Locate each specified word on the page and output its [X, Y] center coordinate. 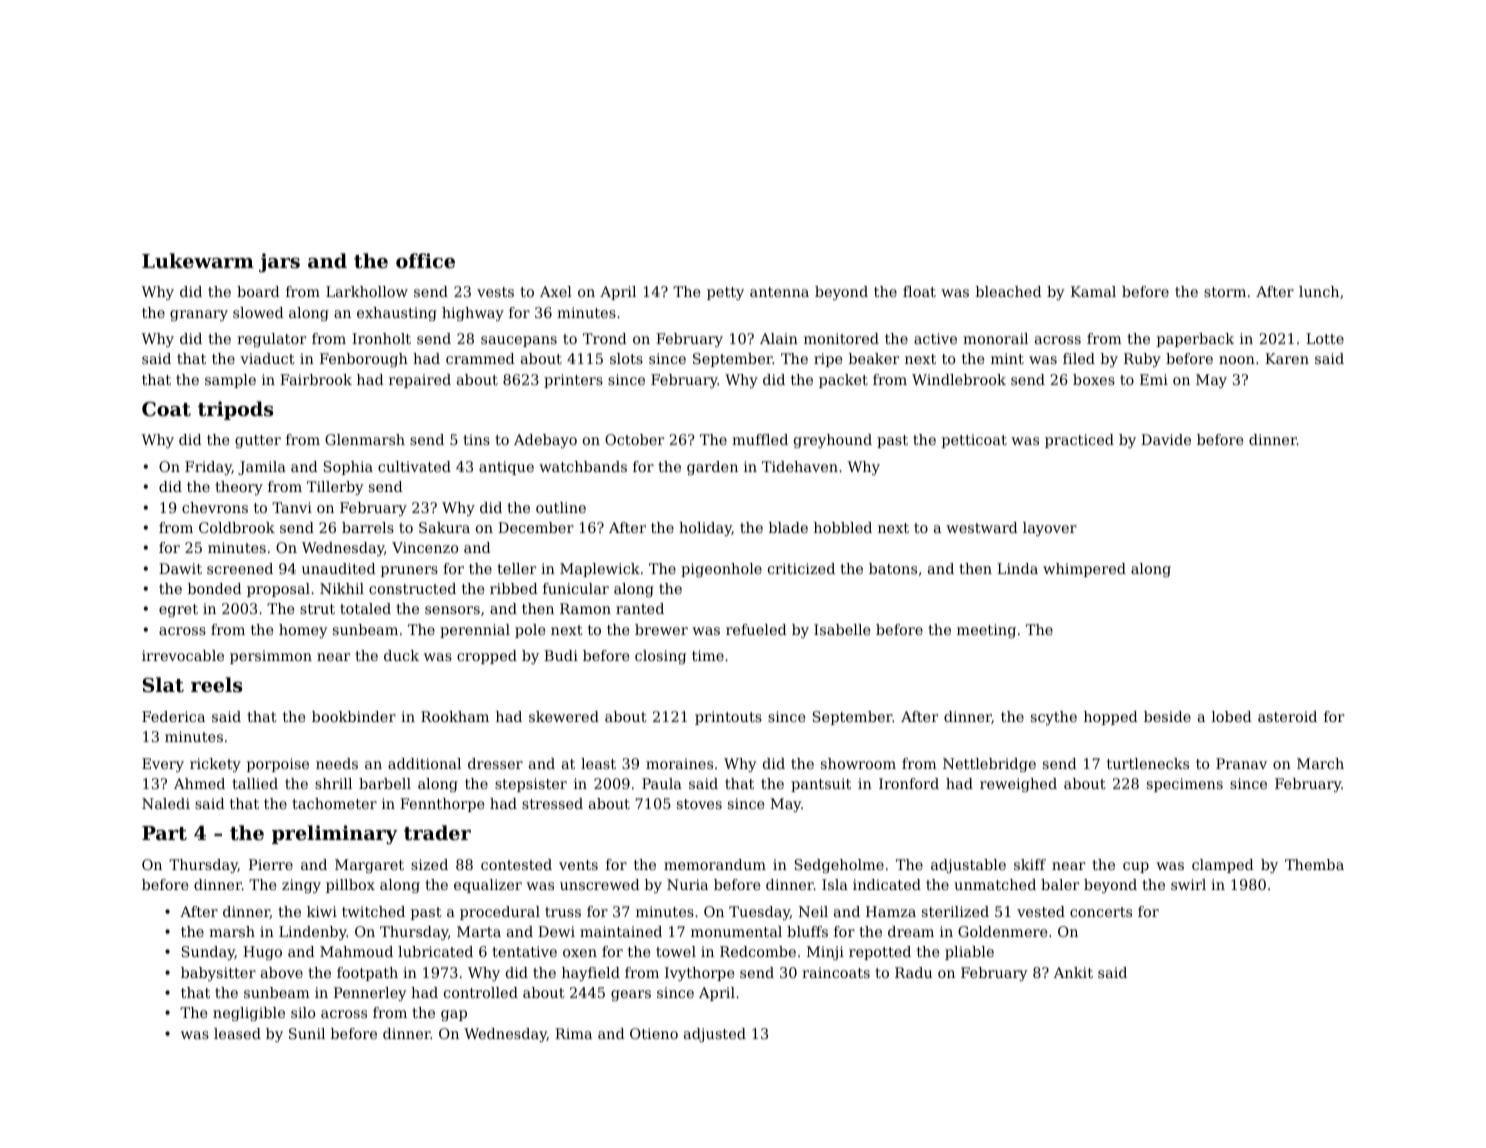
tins [476, 439]
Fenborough [364, 360]
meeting [986, 631]
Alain [779, 338]
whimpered [1084, 570]
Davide [1166, 439]
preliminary [335, 834]
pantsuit [821, 785]
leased [237, 1033]
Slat [163, 685]
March [1320, 763]
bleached [1009, 291]
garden [712, 468]
